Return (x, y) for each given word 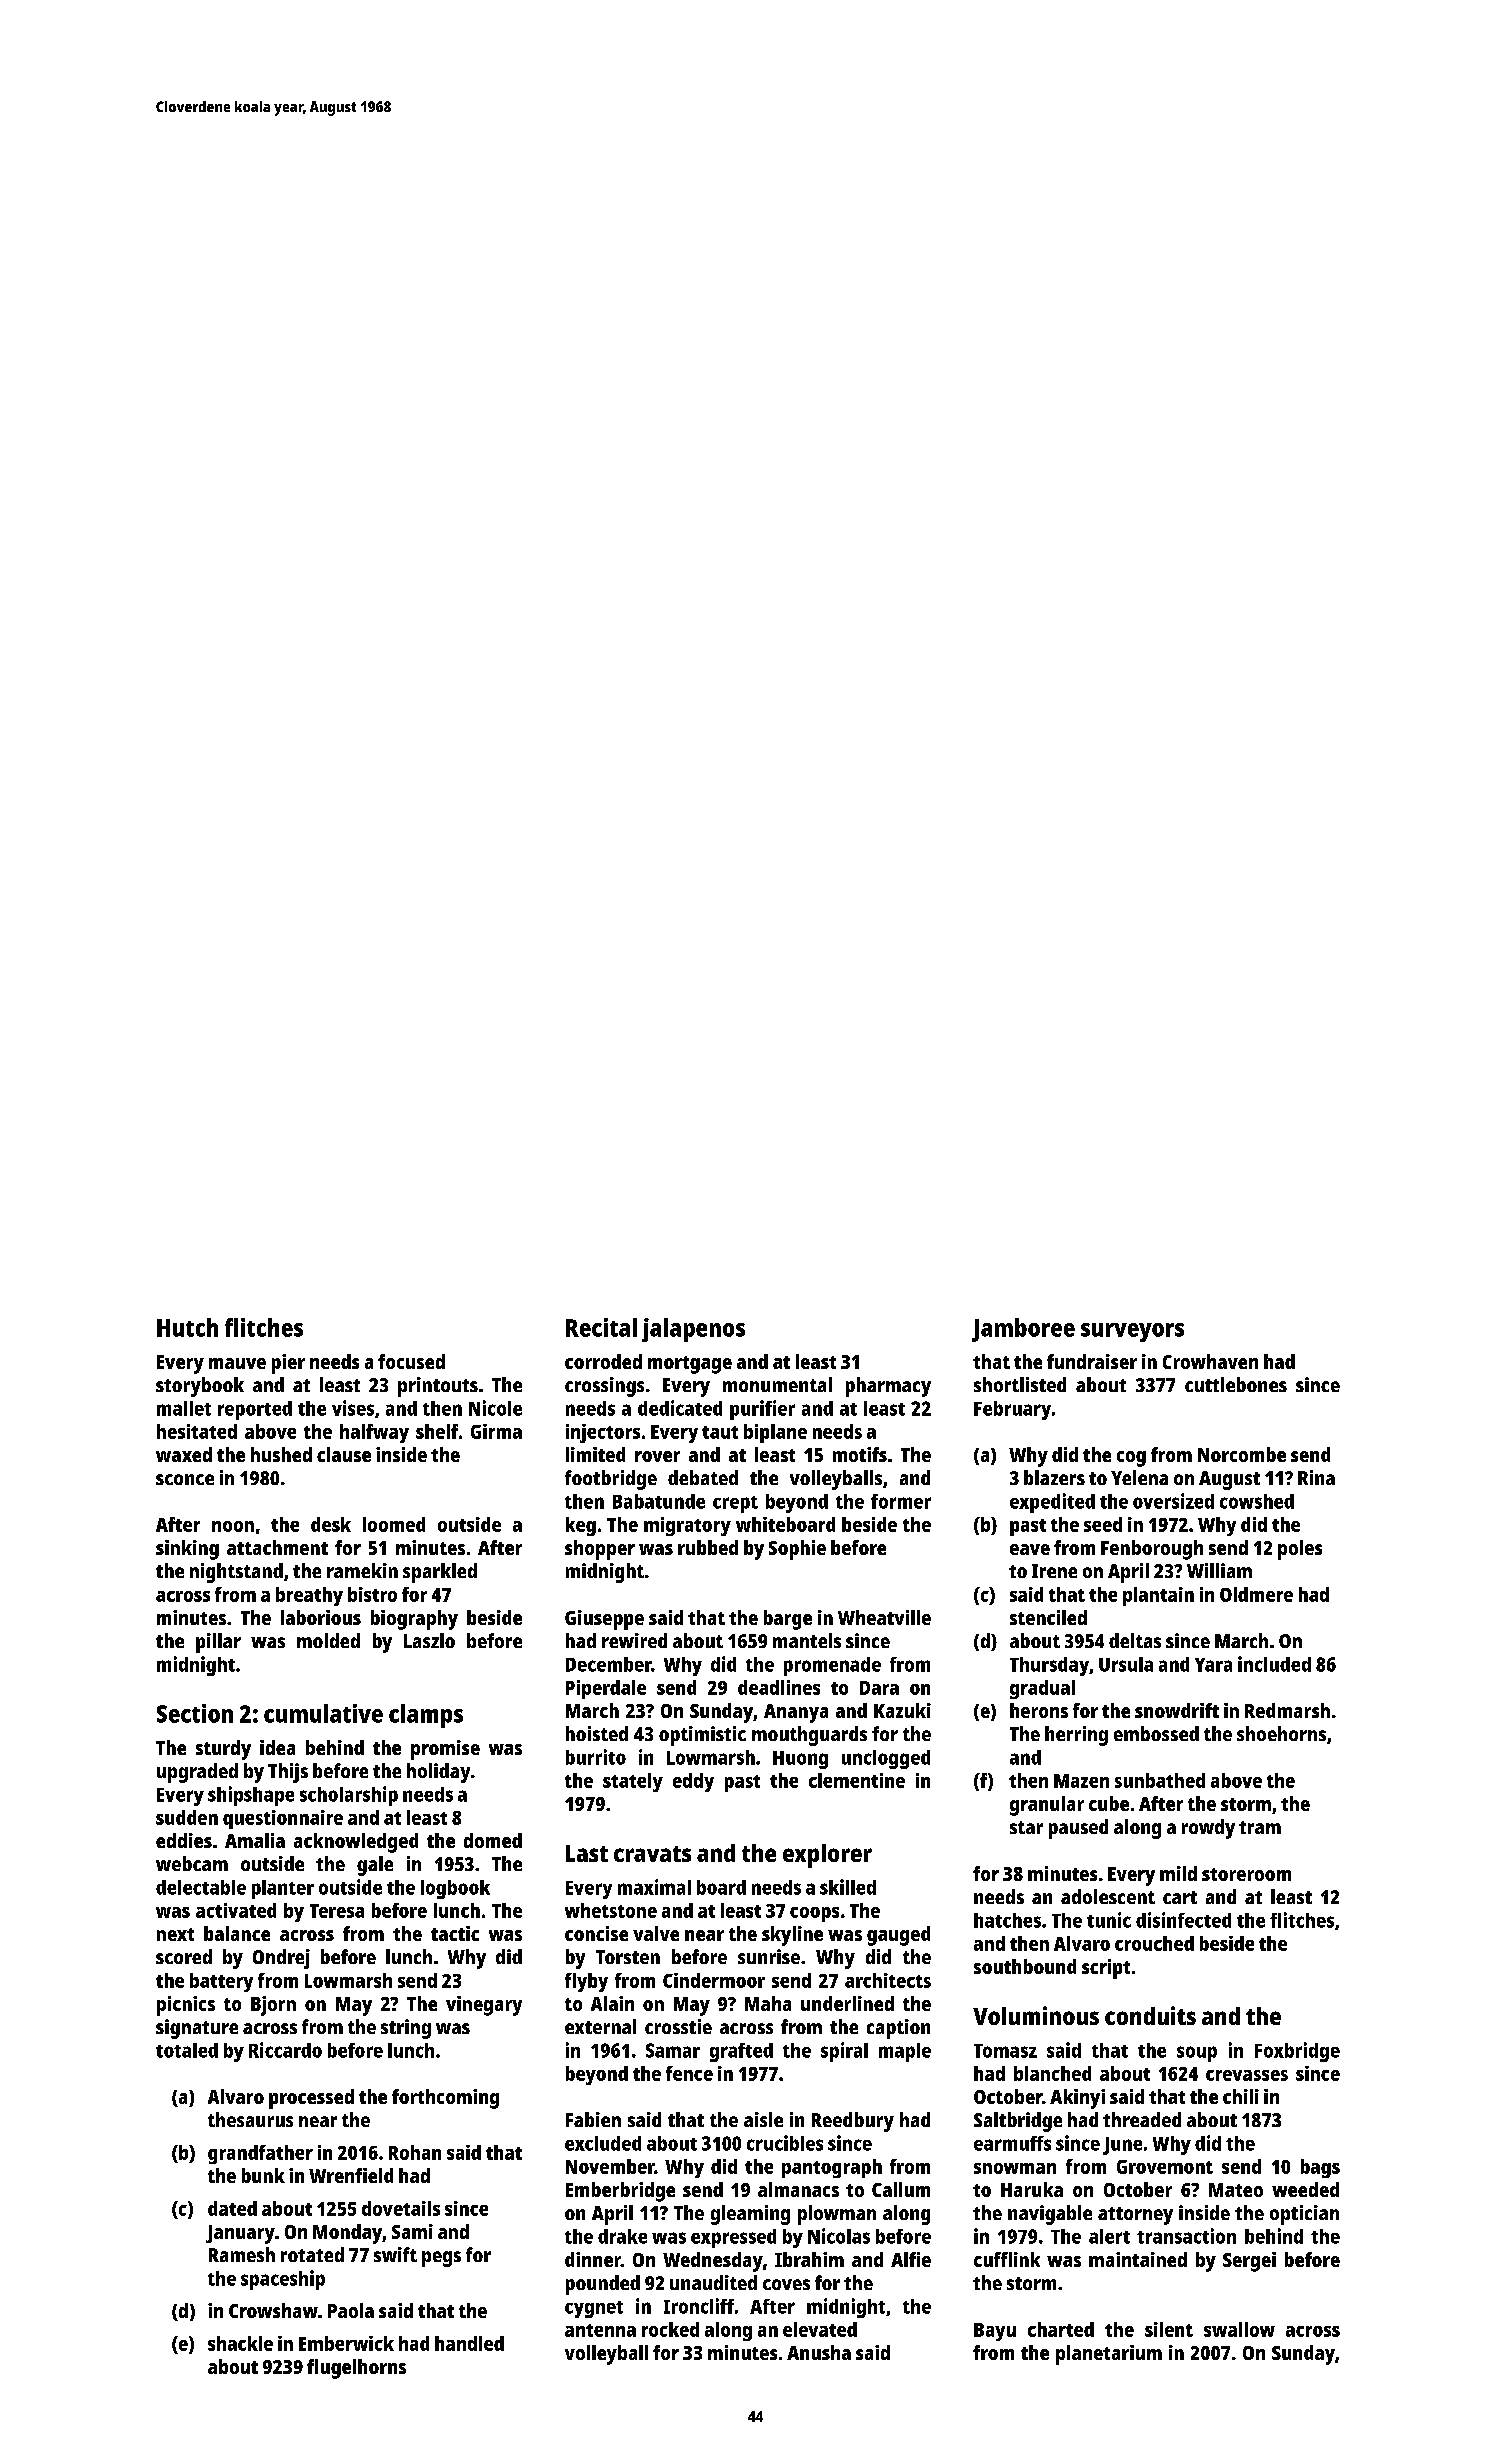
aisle (763, 2119)
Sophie (797, 1550)
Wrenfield (351, 2175)
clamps (426, 1716)
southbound (1025, 1966)
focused (411, 1361)
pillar (218, 1643)
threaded (1142, 2119)
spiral (844, 2052)
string (406, 2029)
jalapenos (693, 1330)
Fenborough (1152, 1550)
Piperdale (606, 1689)
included (1274, 1664)
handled (469, 2343)
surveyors (1132, 1332)
